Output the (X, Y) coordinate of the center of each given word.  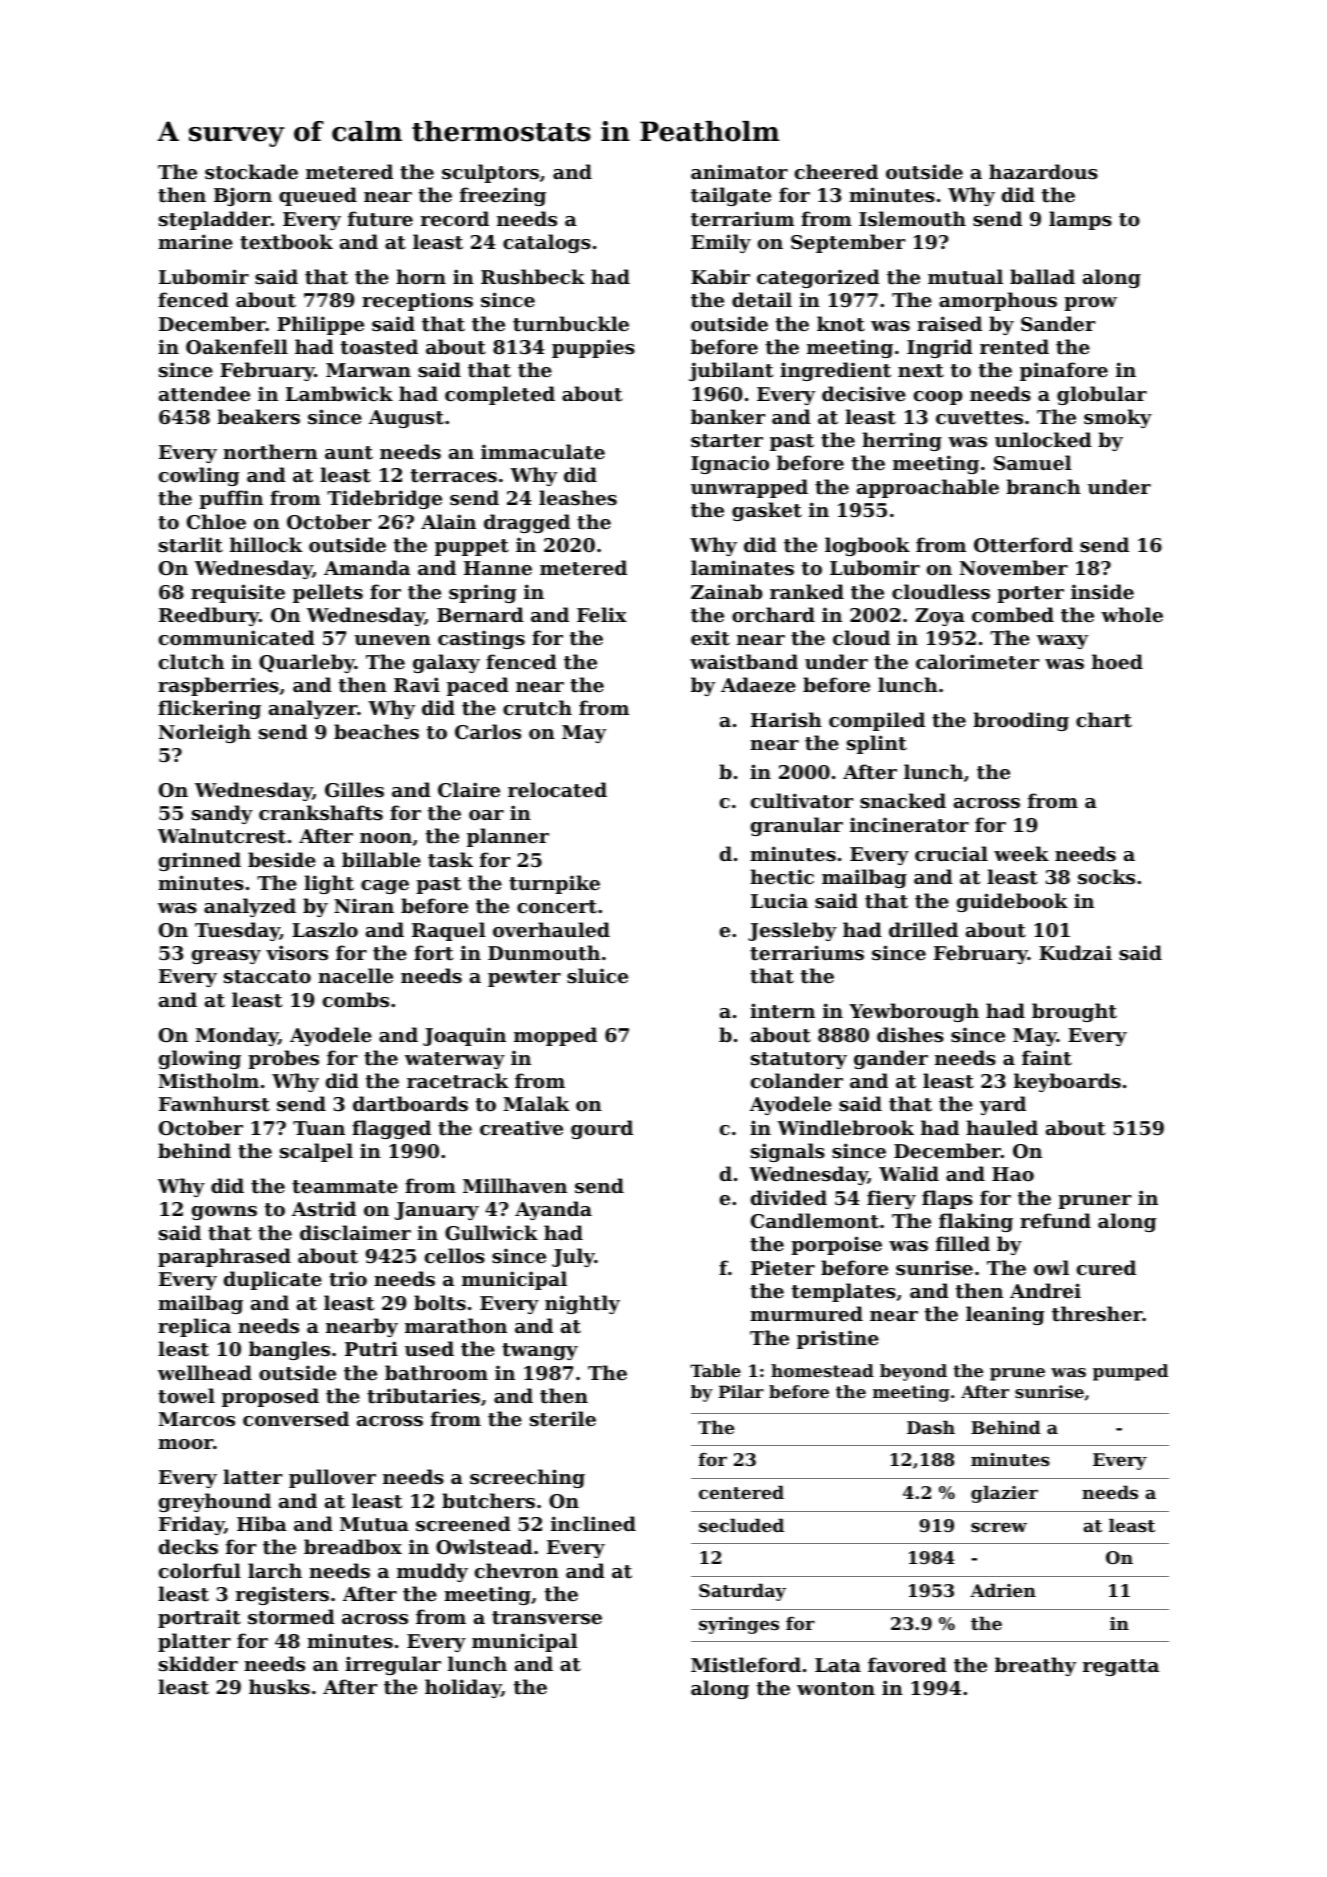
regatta (1121, 1667)
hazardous (1043, 172)
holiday (463, 1688)
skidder (198, 1663)
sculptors (490, 173)
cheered (836, 171)
